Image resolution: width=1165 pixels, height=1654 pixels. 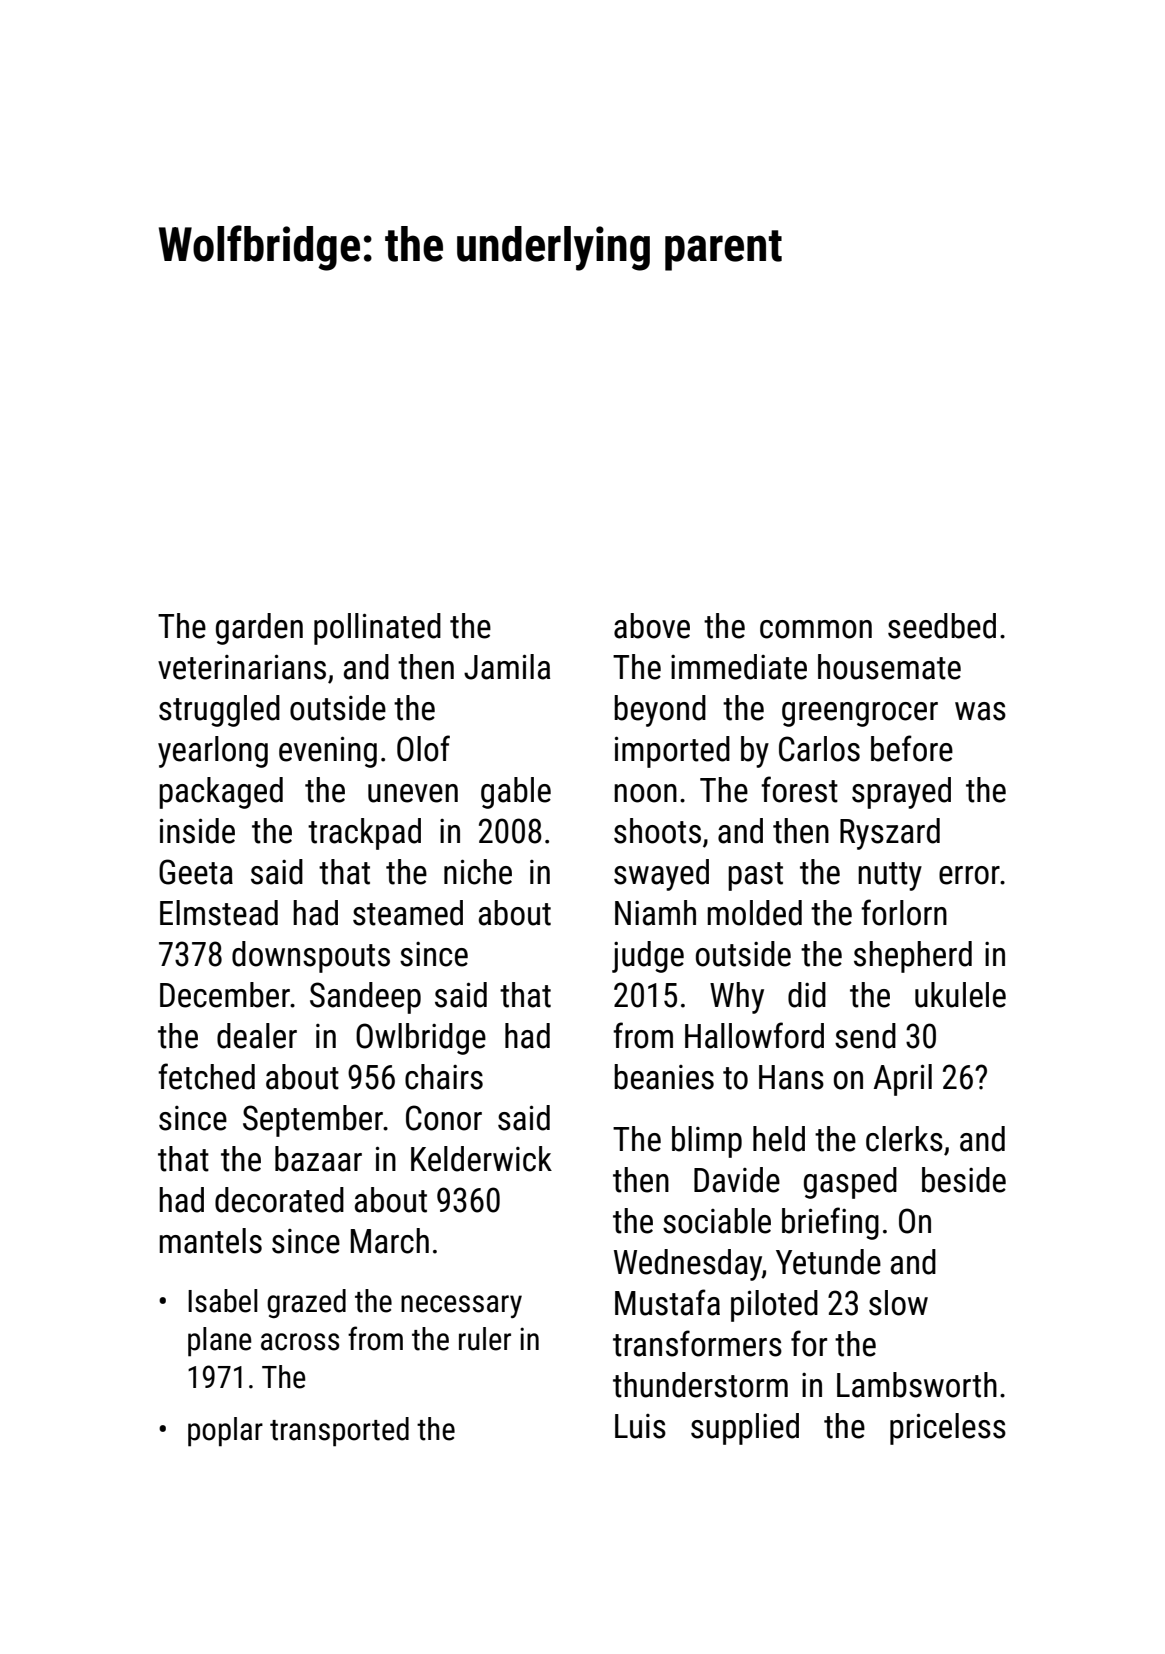 What do you see at coordinates (390, 1241) in the screenshot?
I see `March` at bounding box center [390, 1241].
